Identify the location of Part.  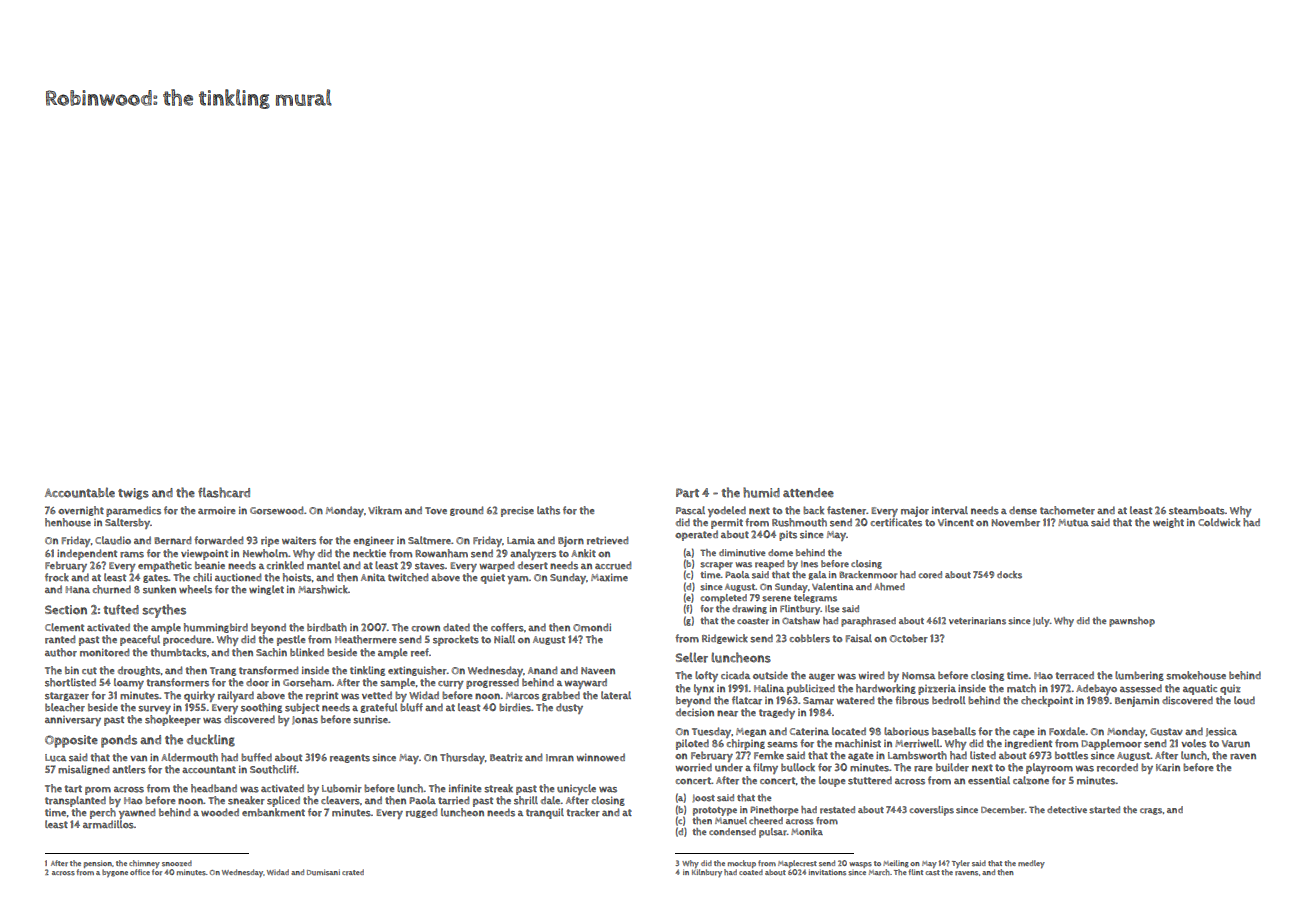
(687, 493).
